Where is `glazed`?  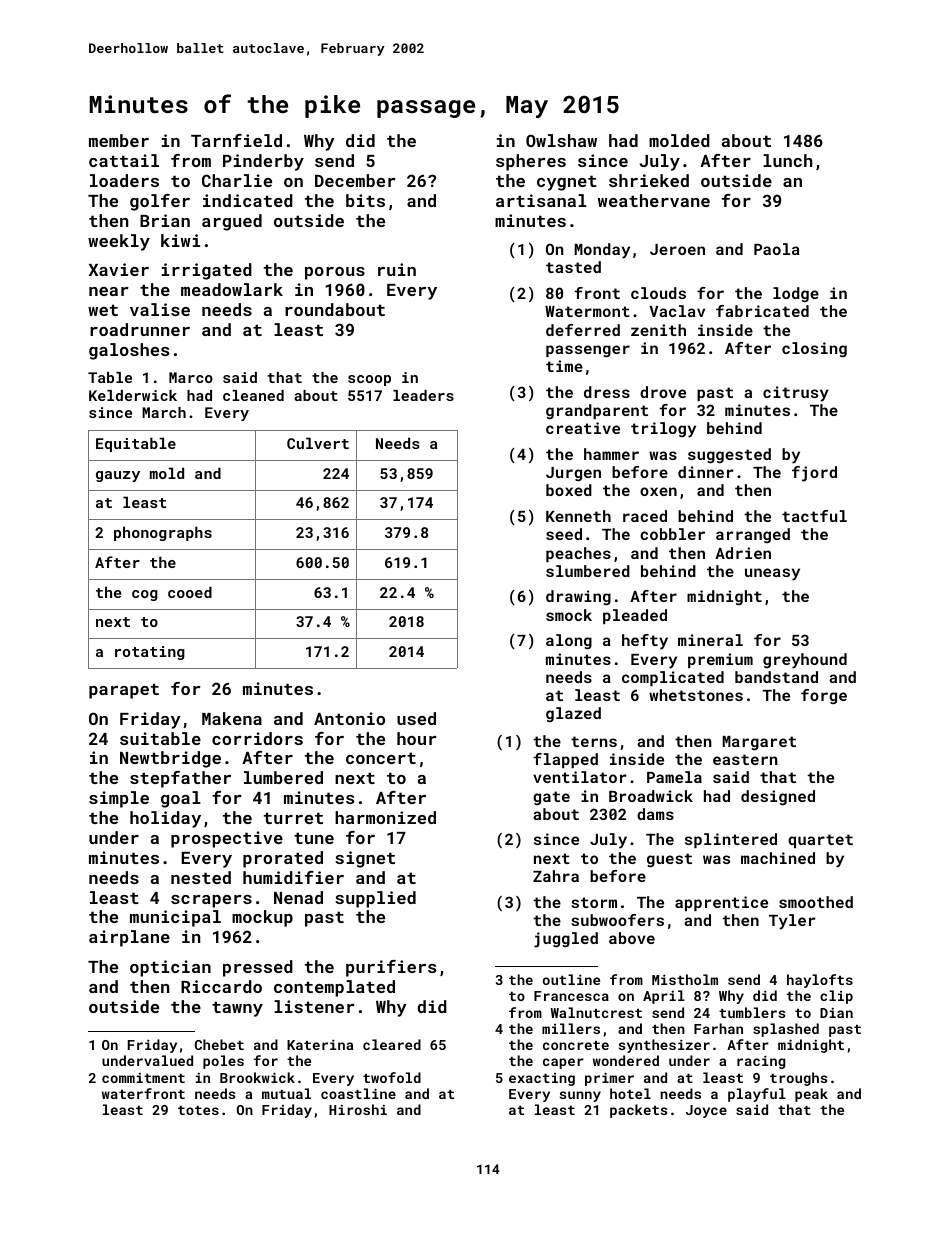 glazed is located at coordinates (573, 715).
